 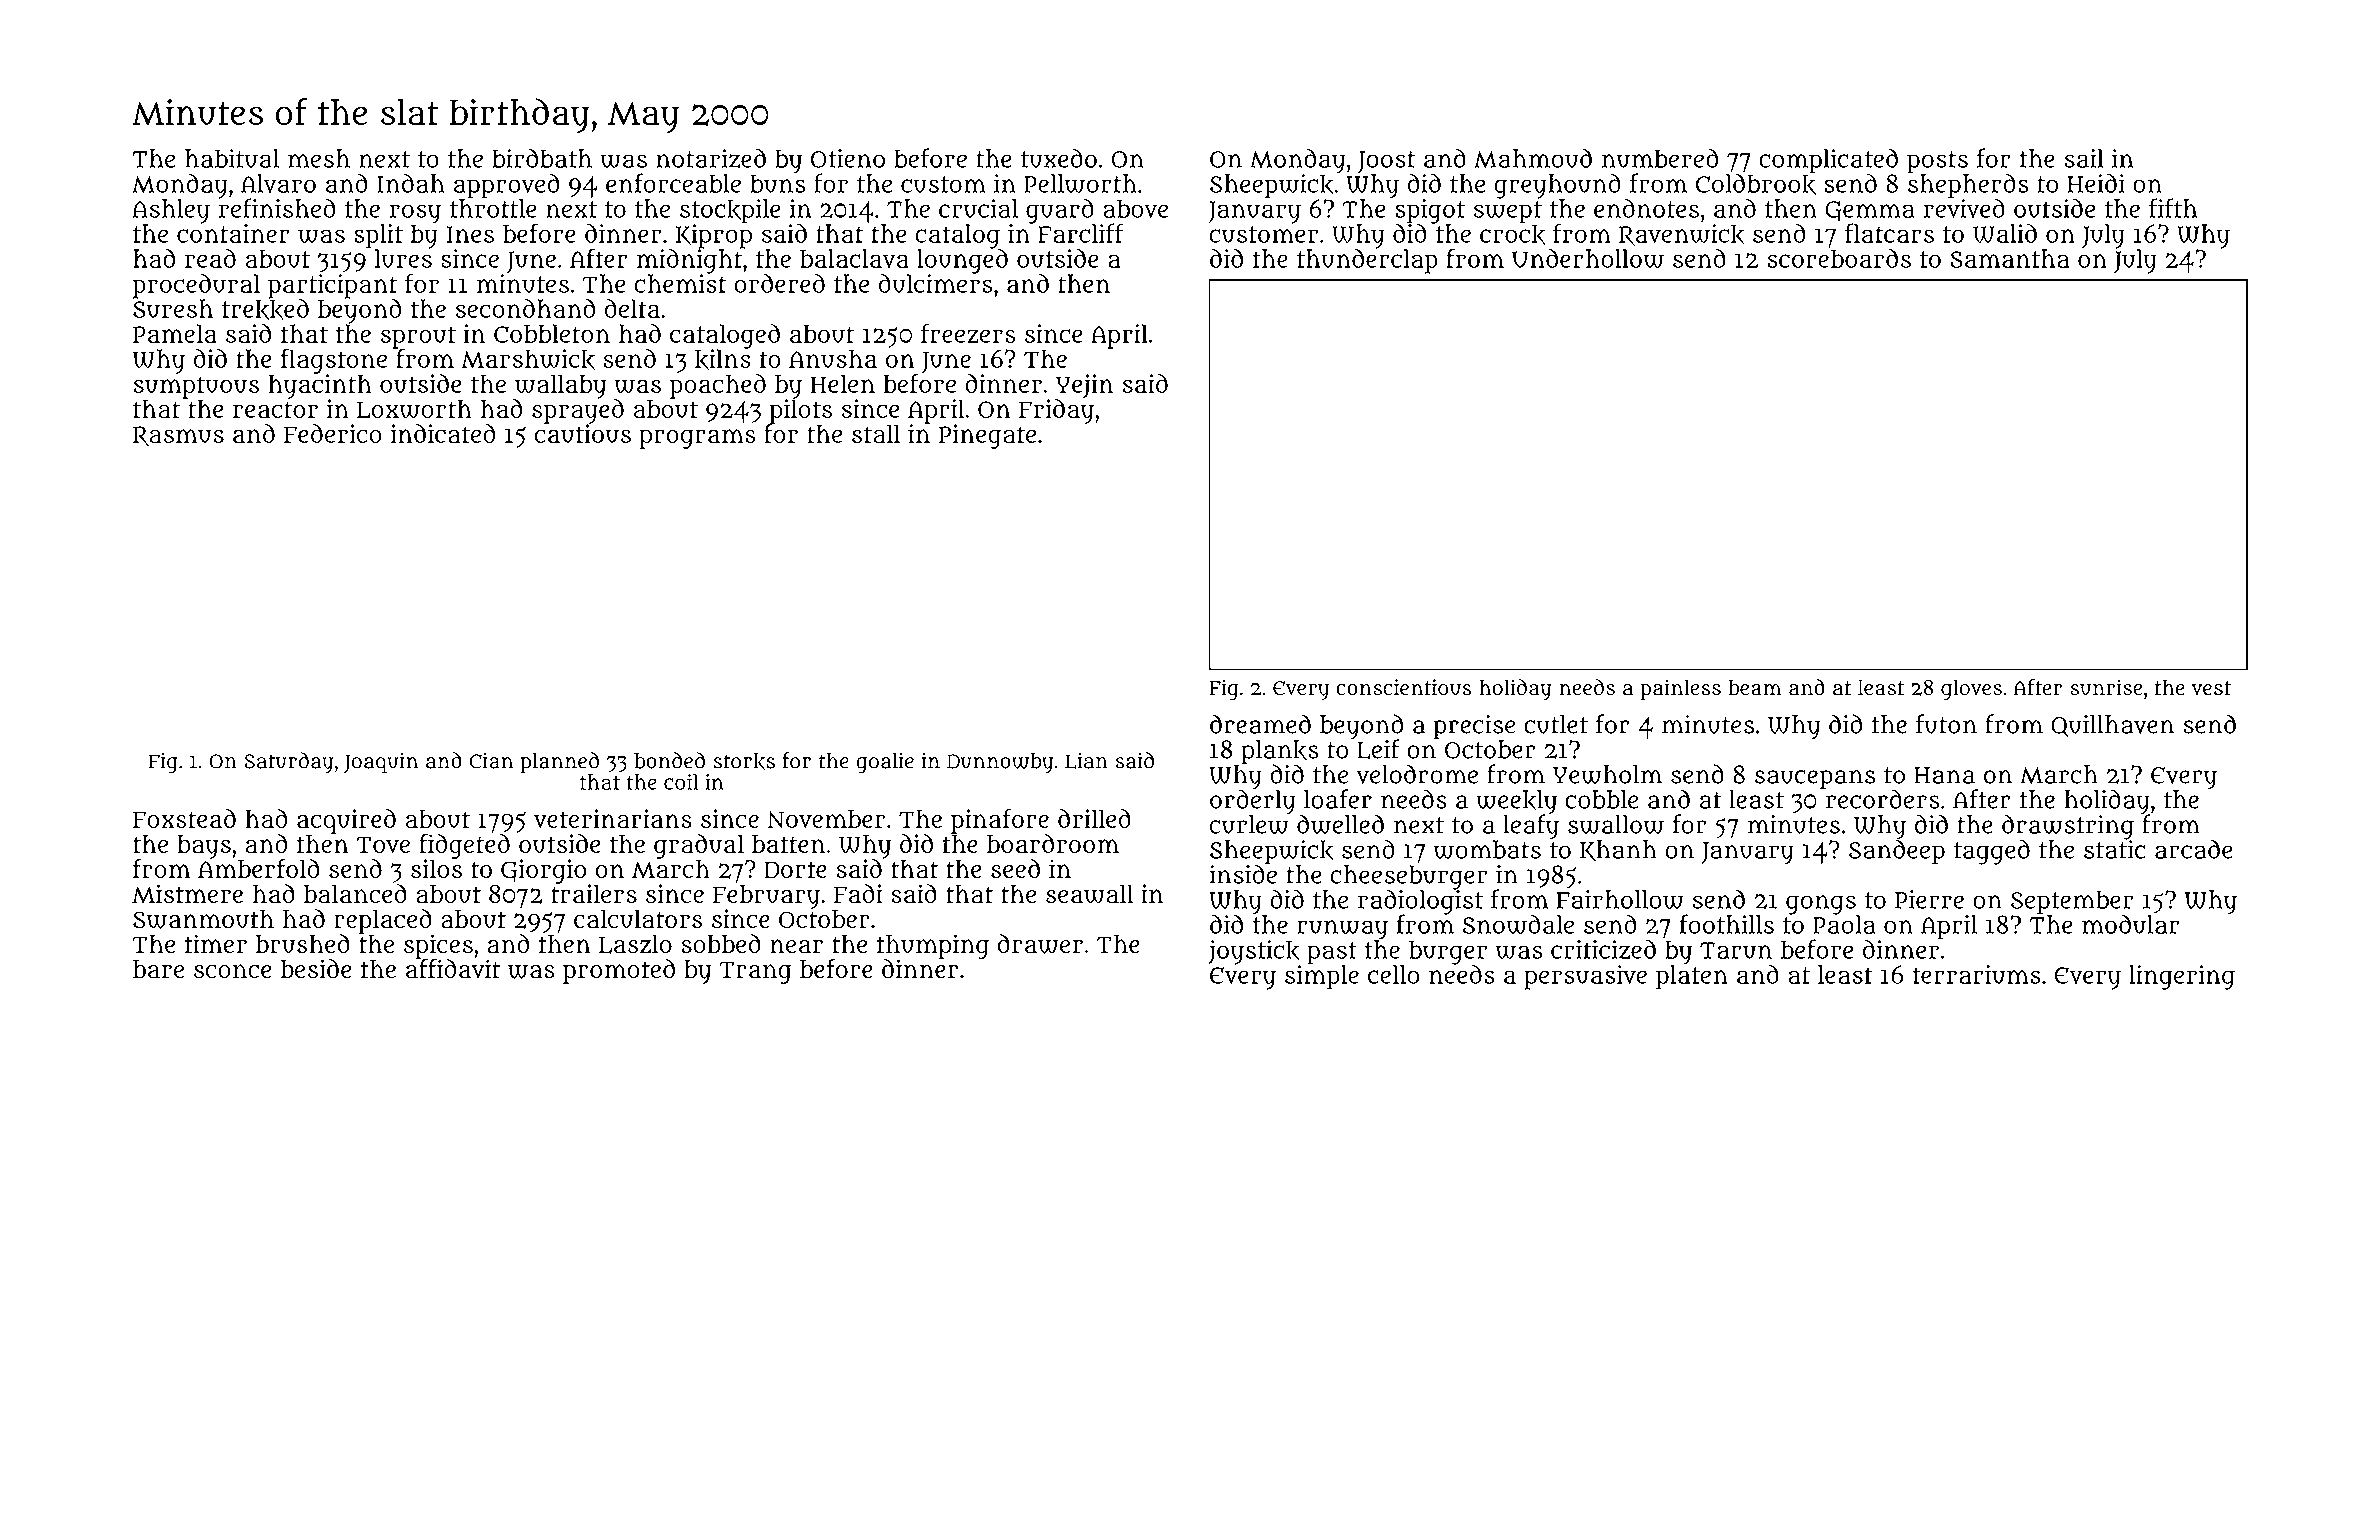 I want to click on Cian, so click(x=491, y=760).
